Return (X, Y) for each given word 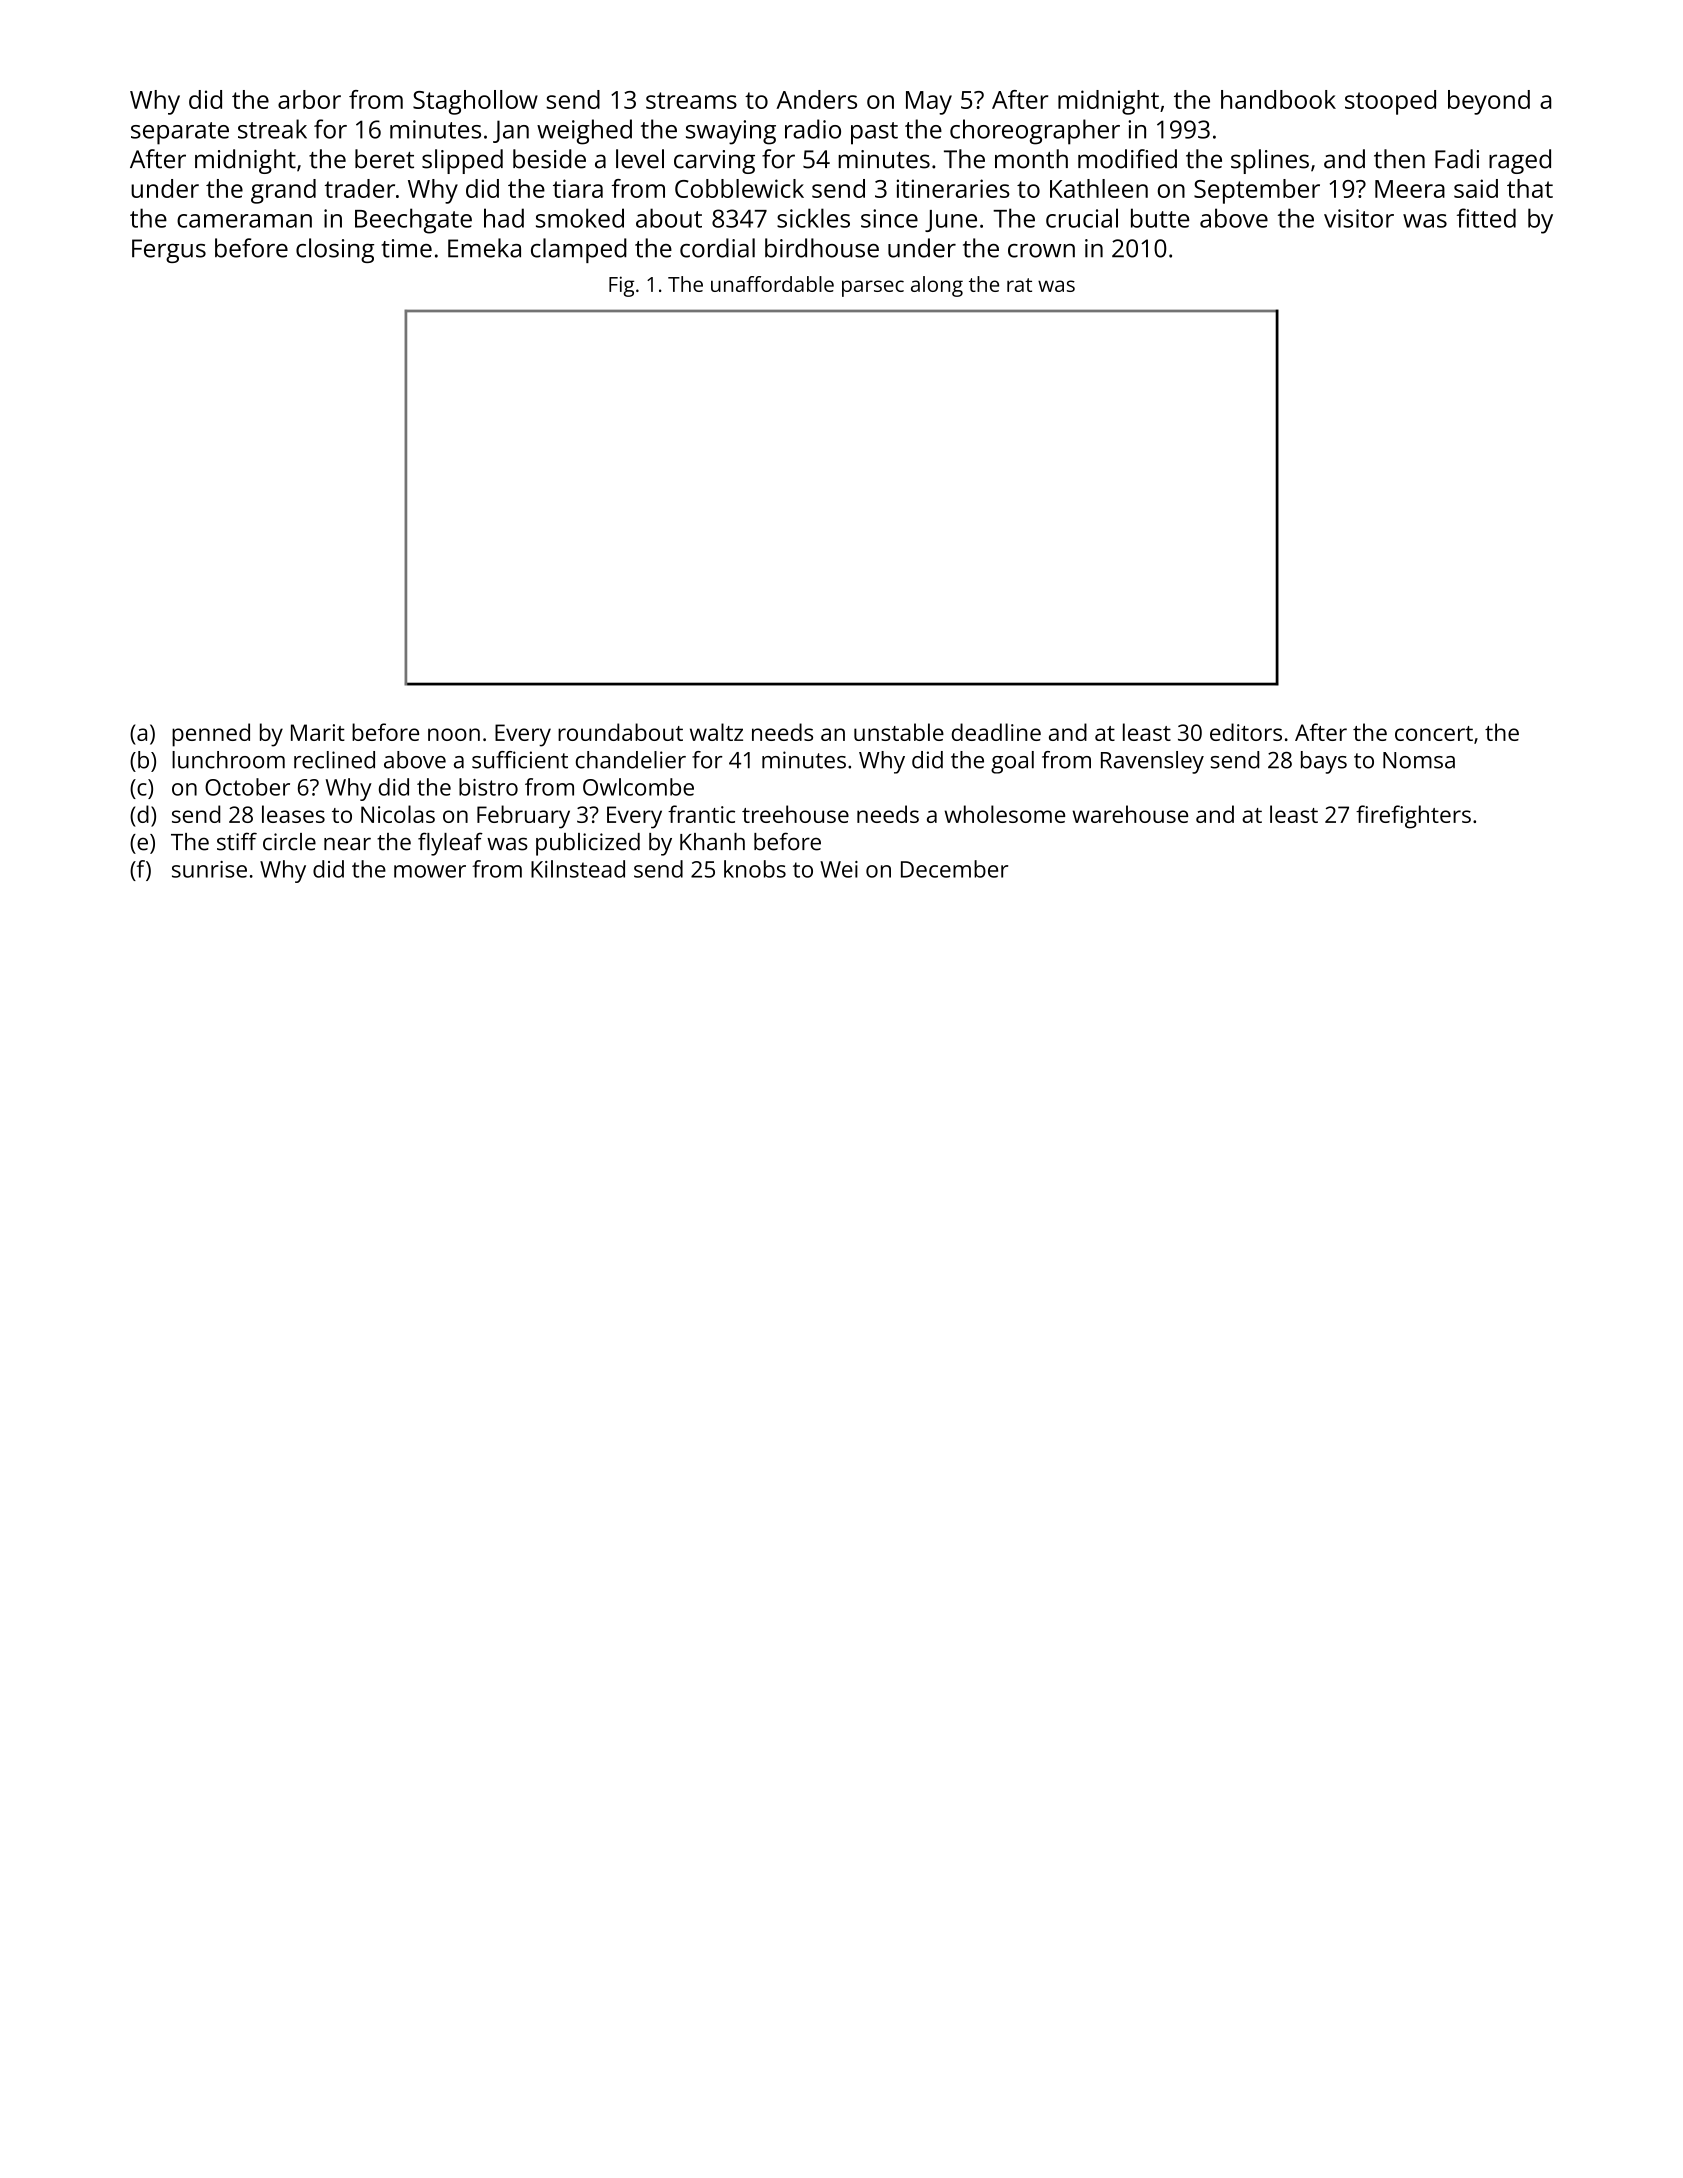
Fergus (169, 251)
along (937, 286)
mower (430, 871)
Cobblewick (739, 188)
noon (454, 734)
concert (1434, 733)
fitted (1486, 218)
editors (1246, 732)
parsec (873, 288)
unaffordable (772, 284)
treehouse (795, 814)
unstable (899, 732)
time (406, 248)
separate (180, 133)
